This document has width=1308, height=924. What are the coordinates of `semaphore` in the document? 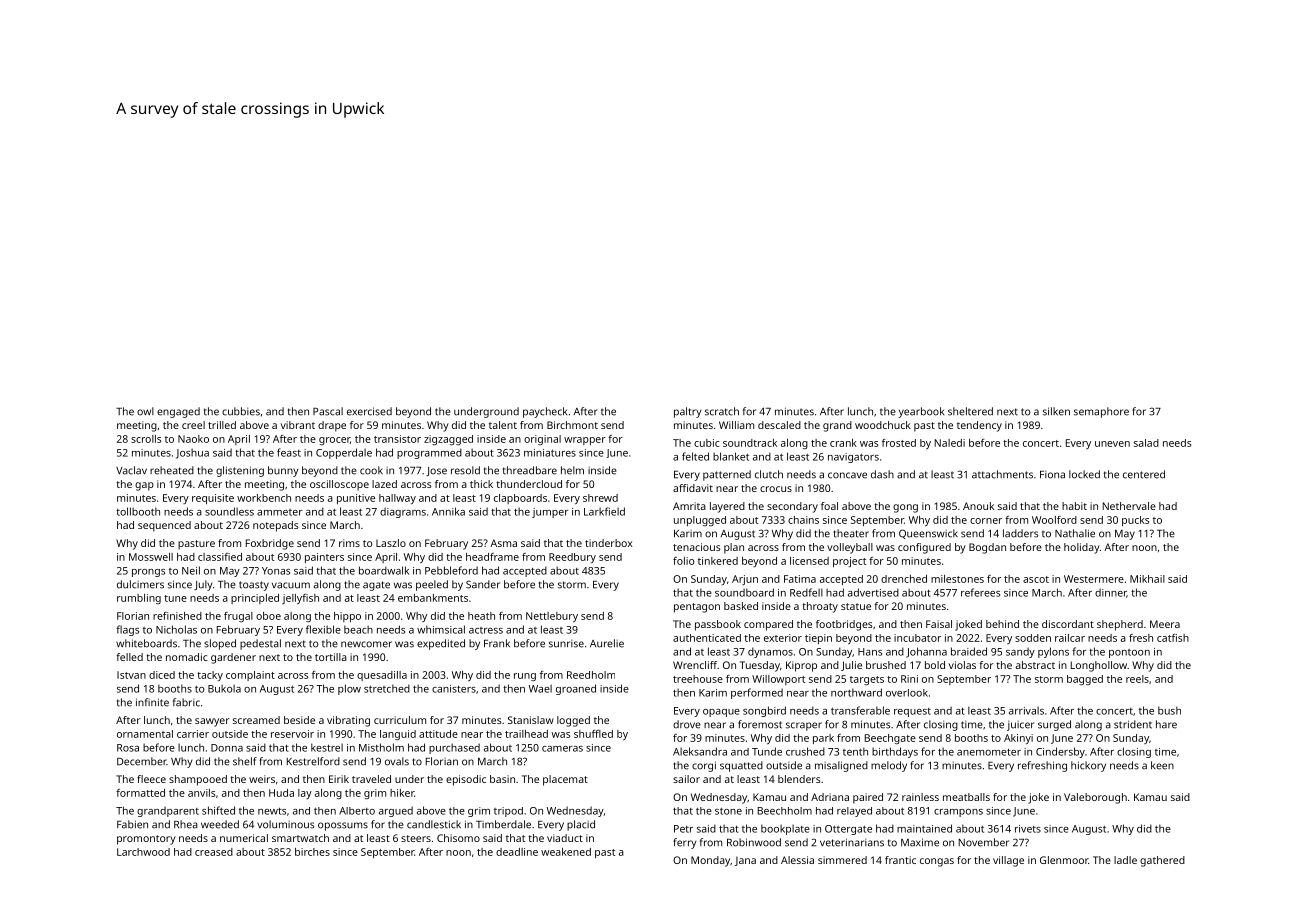 It's located at (1101, 412).
